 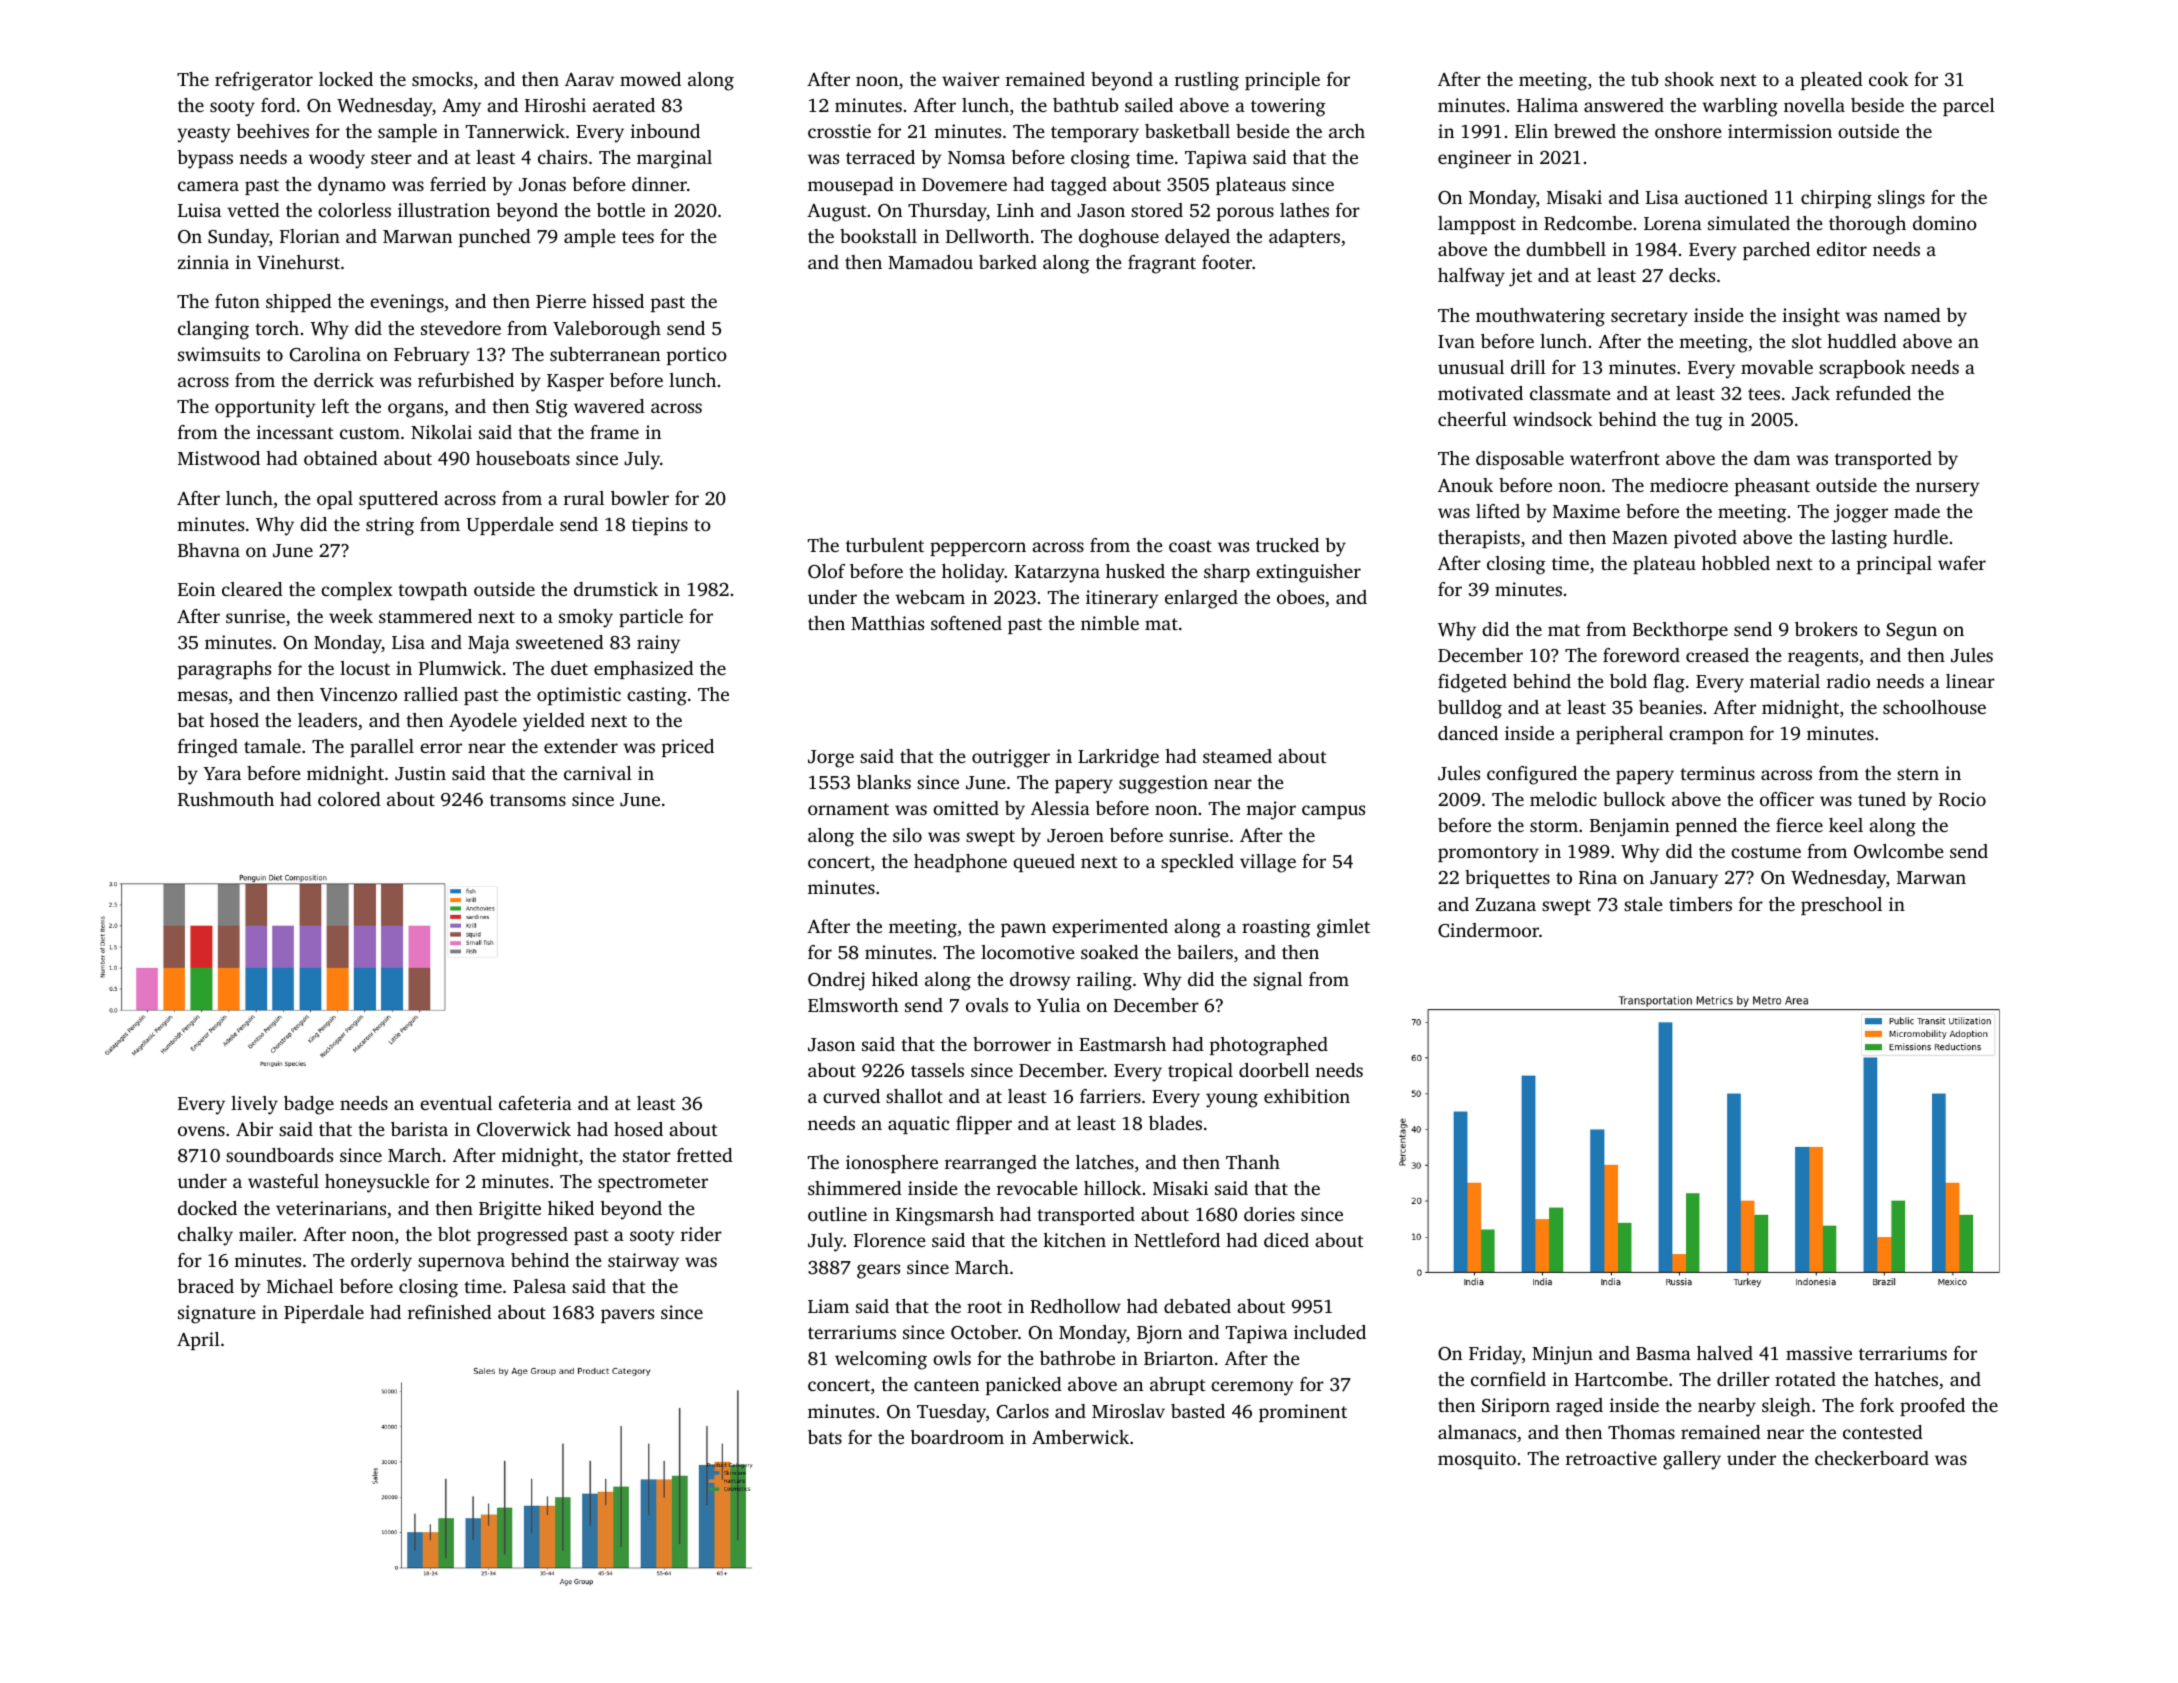 I want to click on nursery, so click(x=1948, y=489).
